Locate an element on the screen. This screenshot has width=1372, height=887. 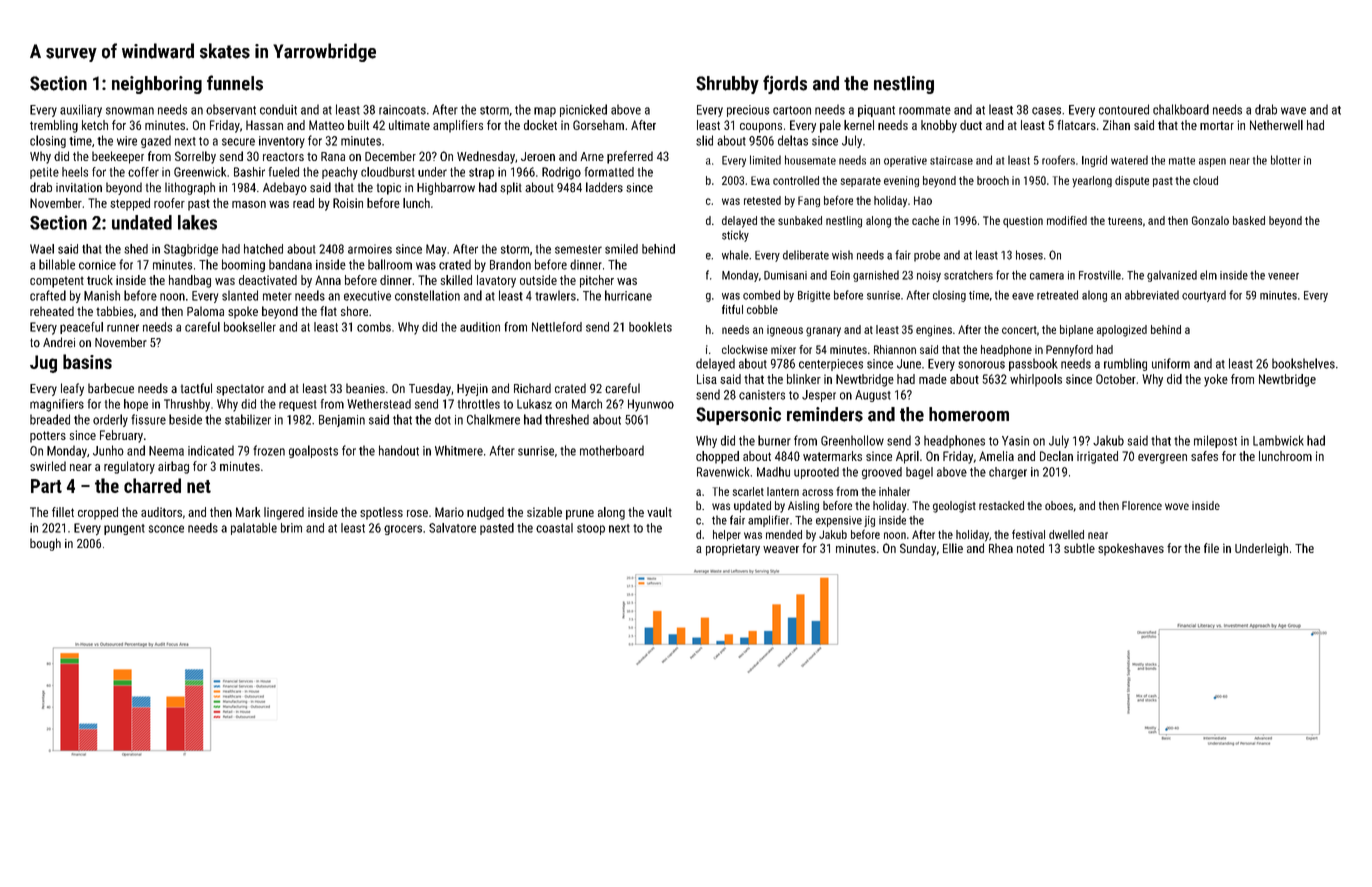
funnels is located at coordinates (235, 83).
